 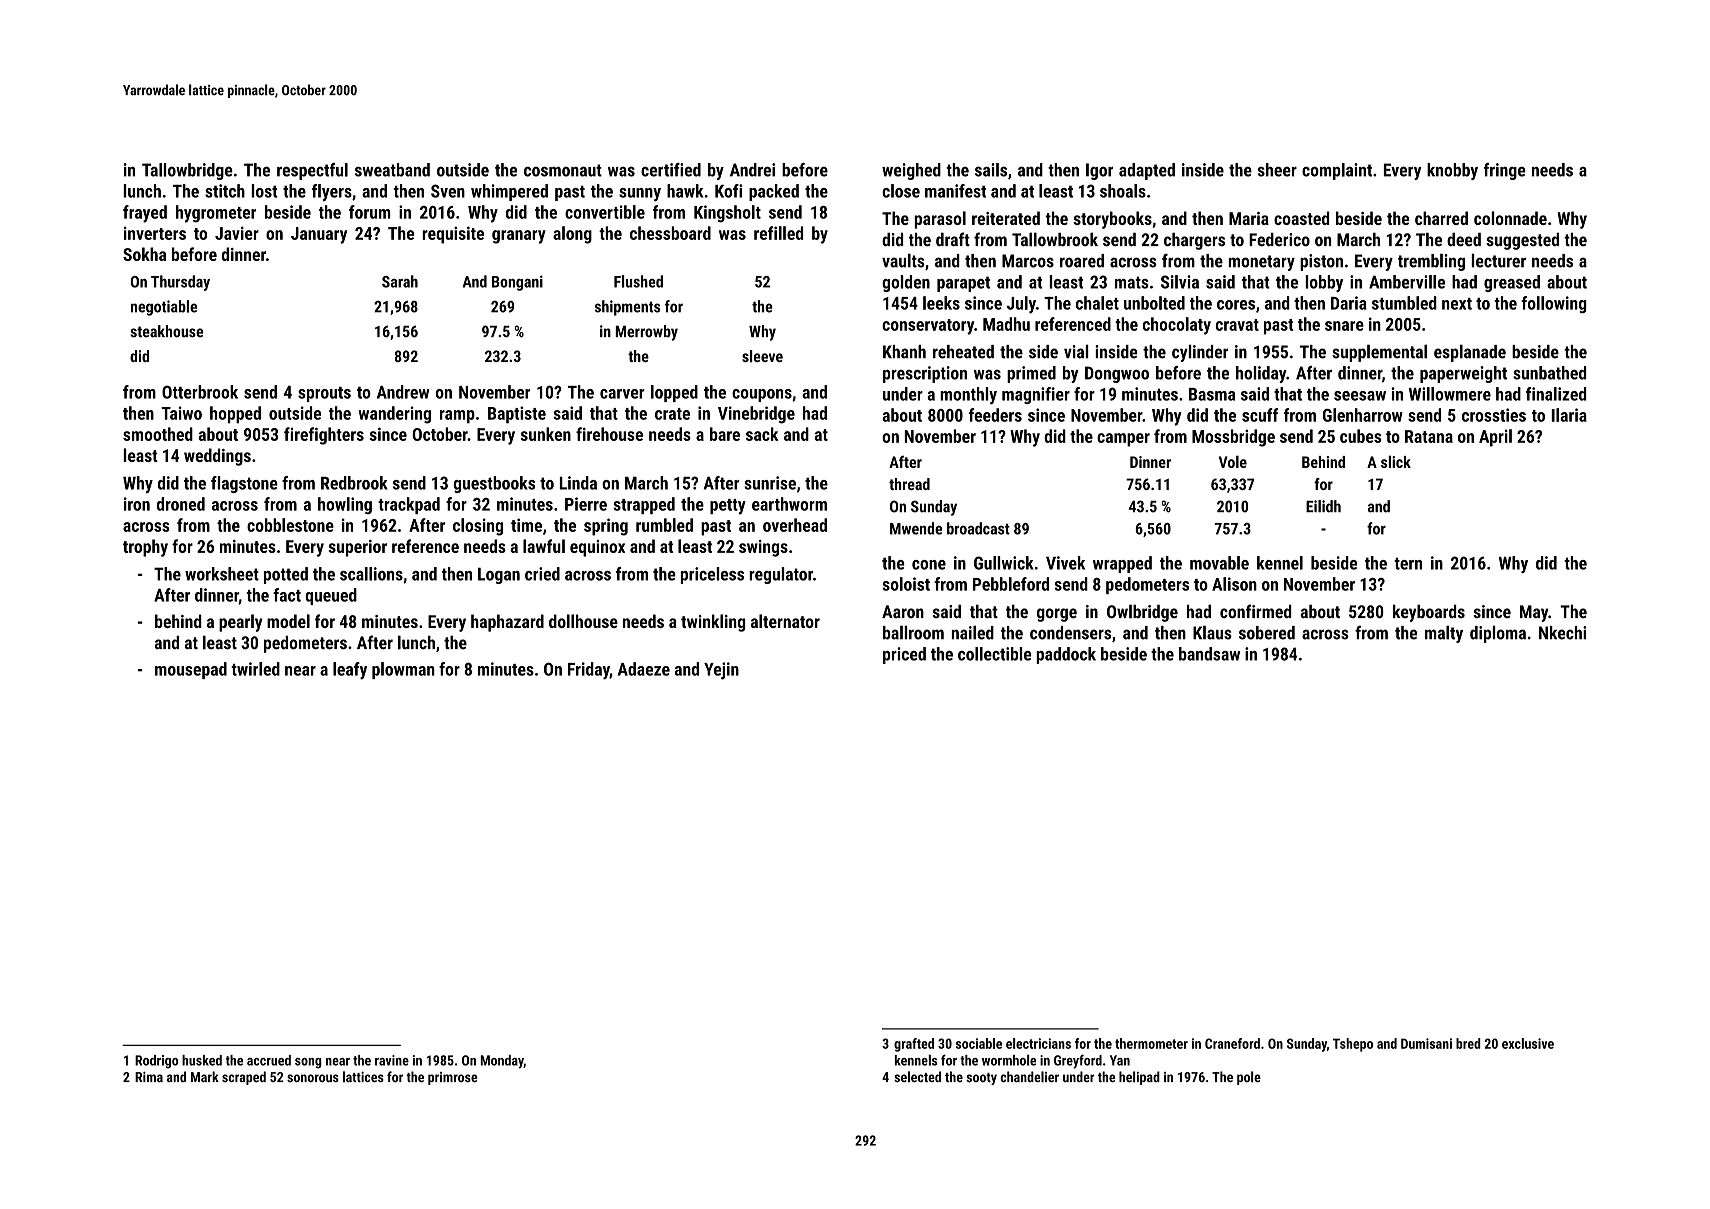 What do you see at coordinates (917, 1077) in the image?
I see `selected` at bounding box center [917, 1077].
